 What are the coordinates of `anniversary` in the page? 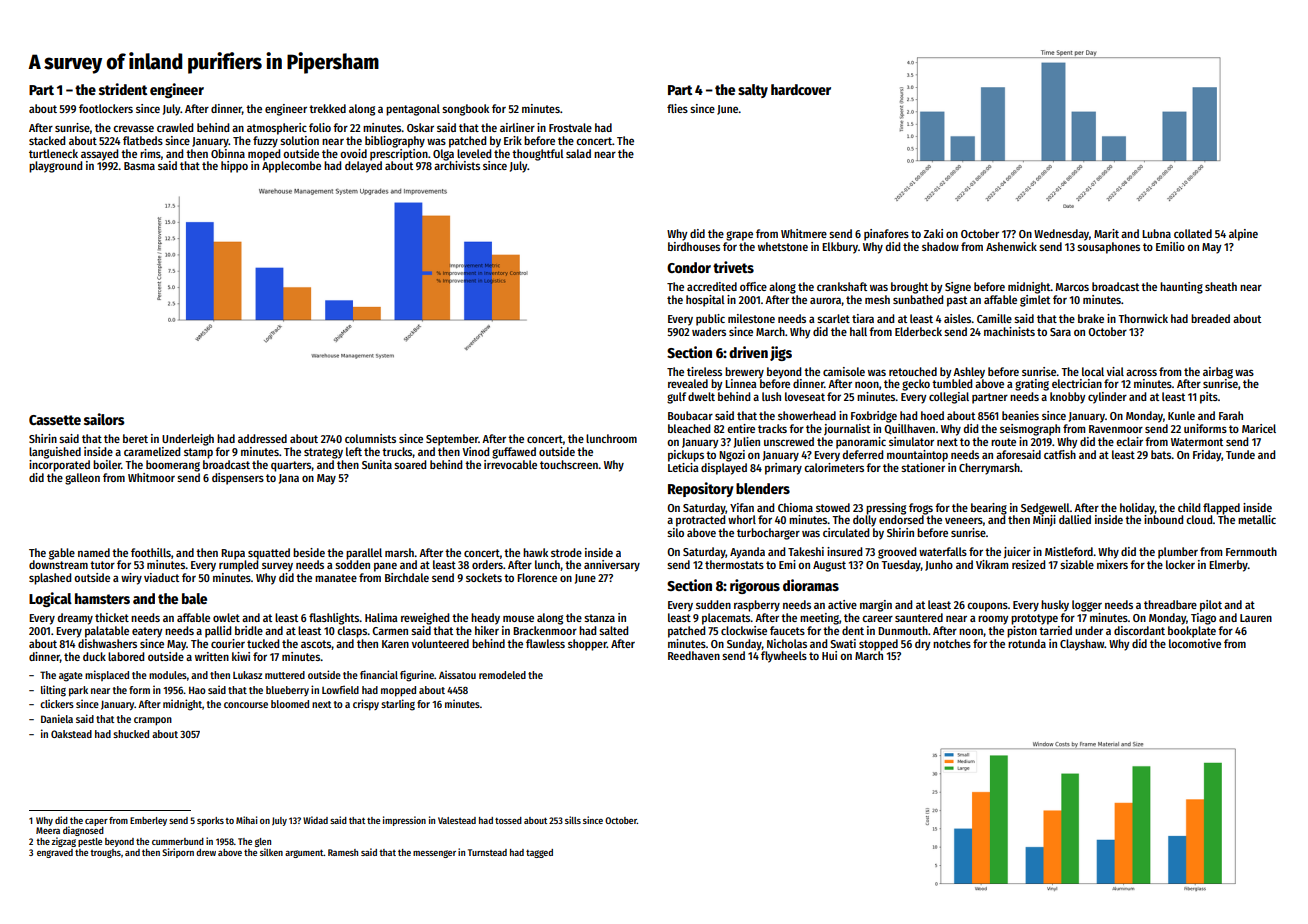 It's located at (612, 566).
